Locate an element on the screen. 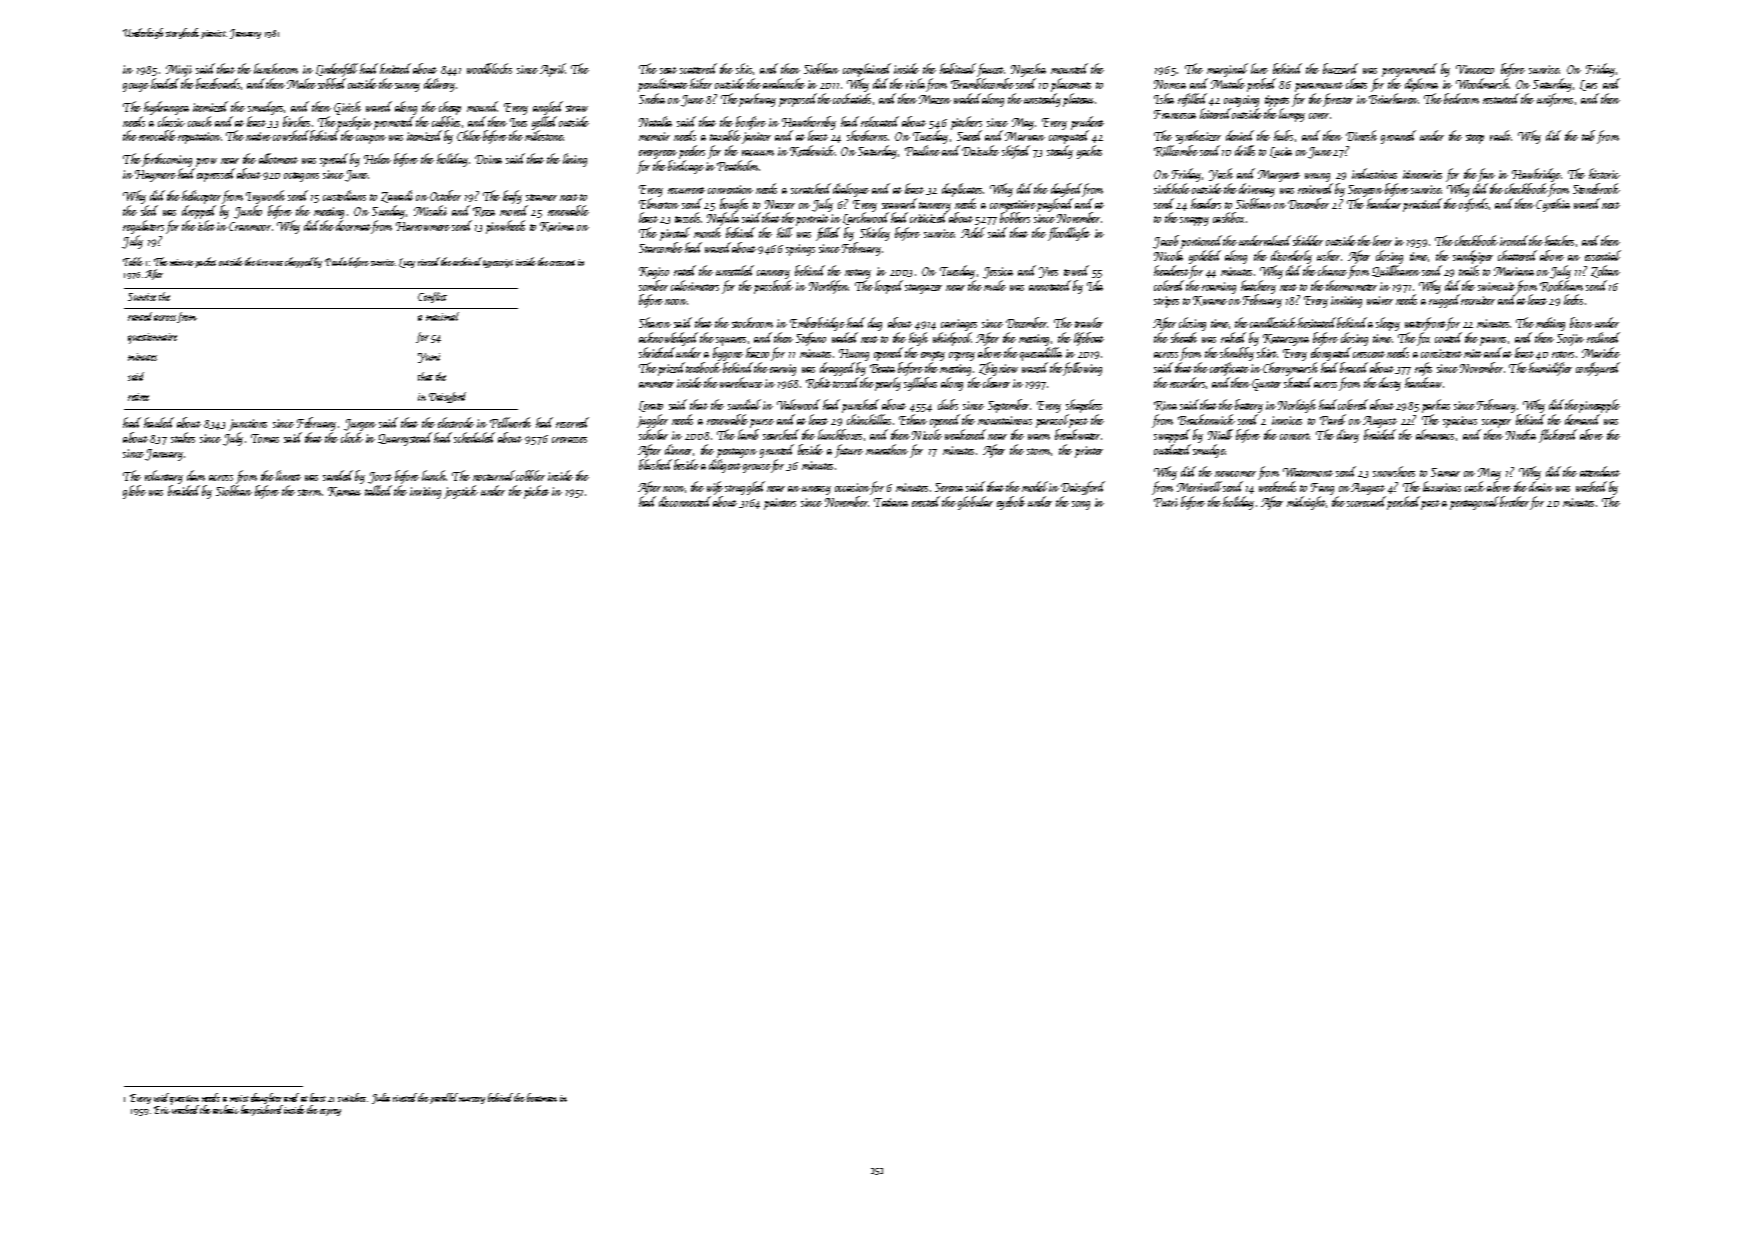  midnight is located at coordinates (1306, 503).
